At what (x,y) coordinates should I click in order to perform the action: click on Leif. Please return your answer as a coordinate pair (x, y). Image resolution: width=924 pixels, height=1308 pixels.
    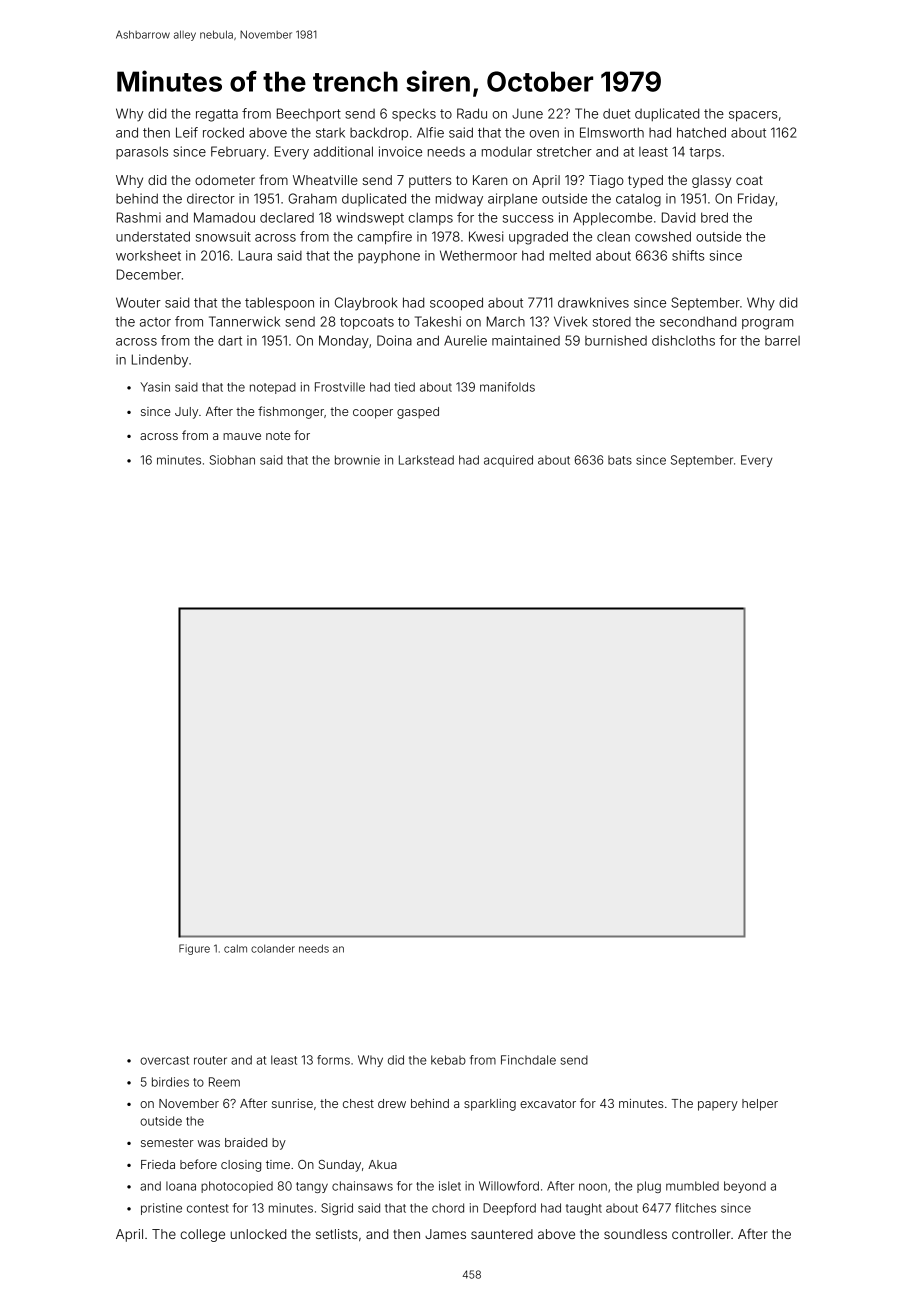
    Looking at the image, I should click on (187, 132).
